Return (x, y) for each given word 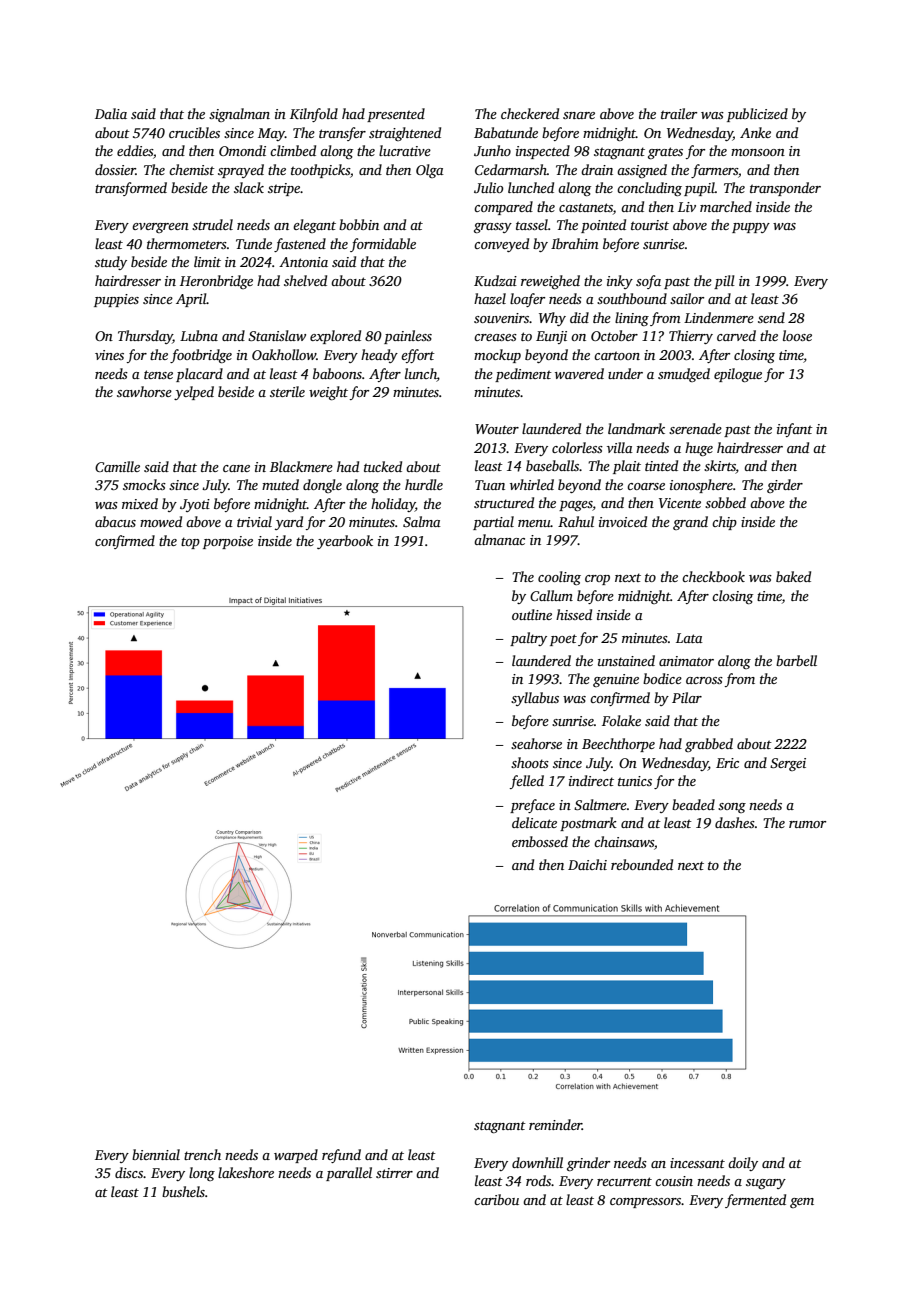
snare (579, 115)
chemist (192, 169)
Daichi (587, 864)
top (190, 543)
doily (743, 1164)
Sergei (788, 764)
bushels (183, 1191)
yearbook (345, 542)
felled (527, 782)
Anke (755, 132)
